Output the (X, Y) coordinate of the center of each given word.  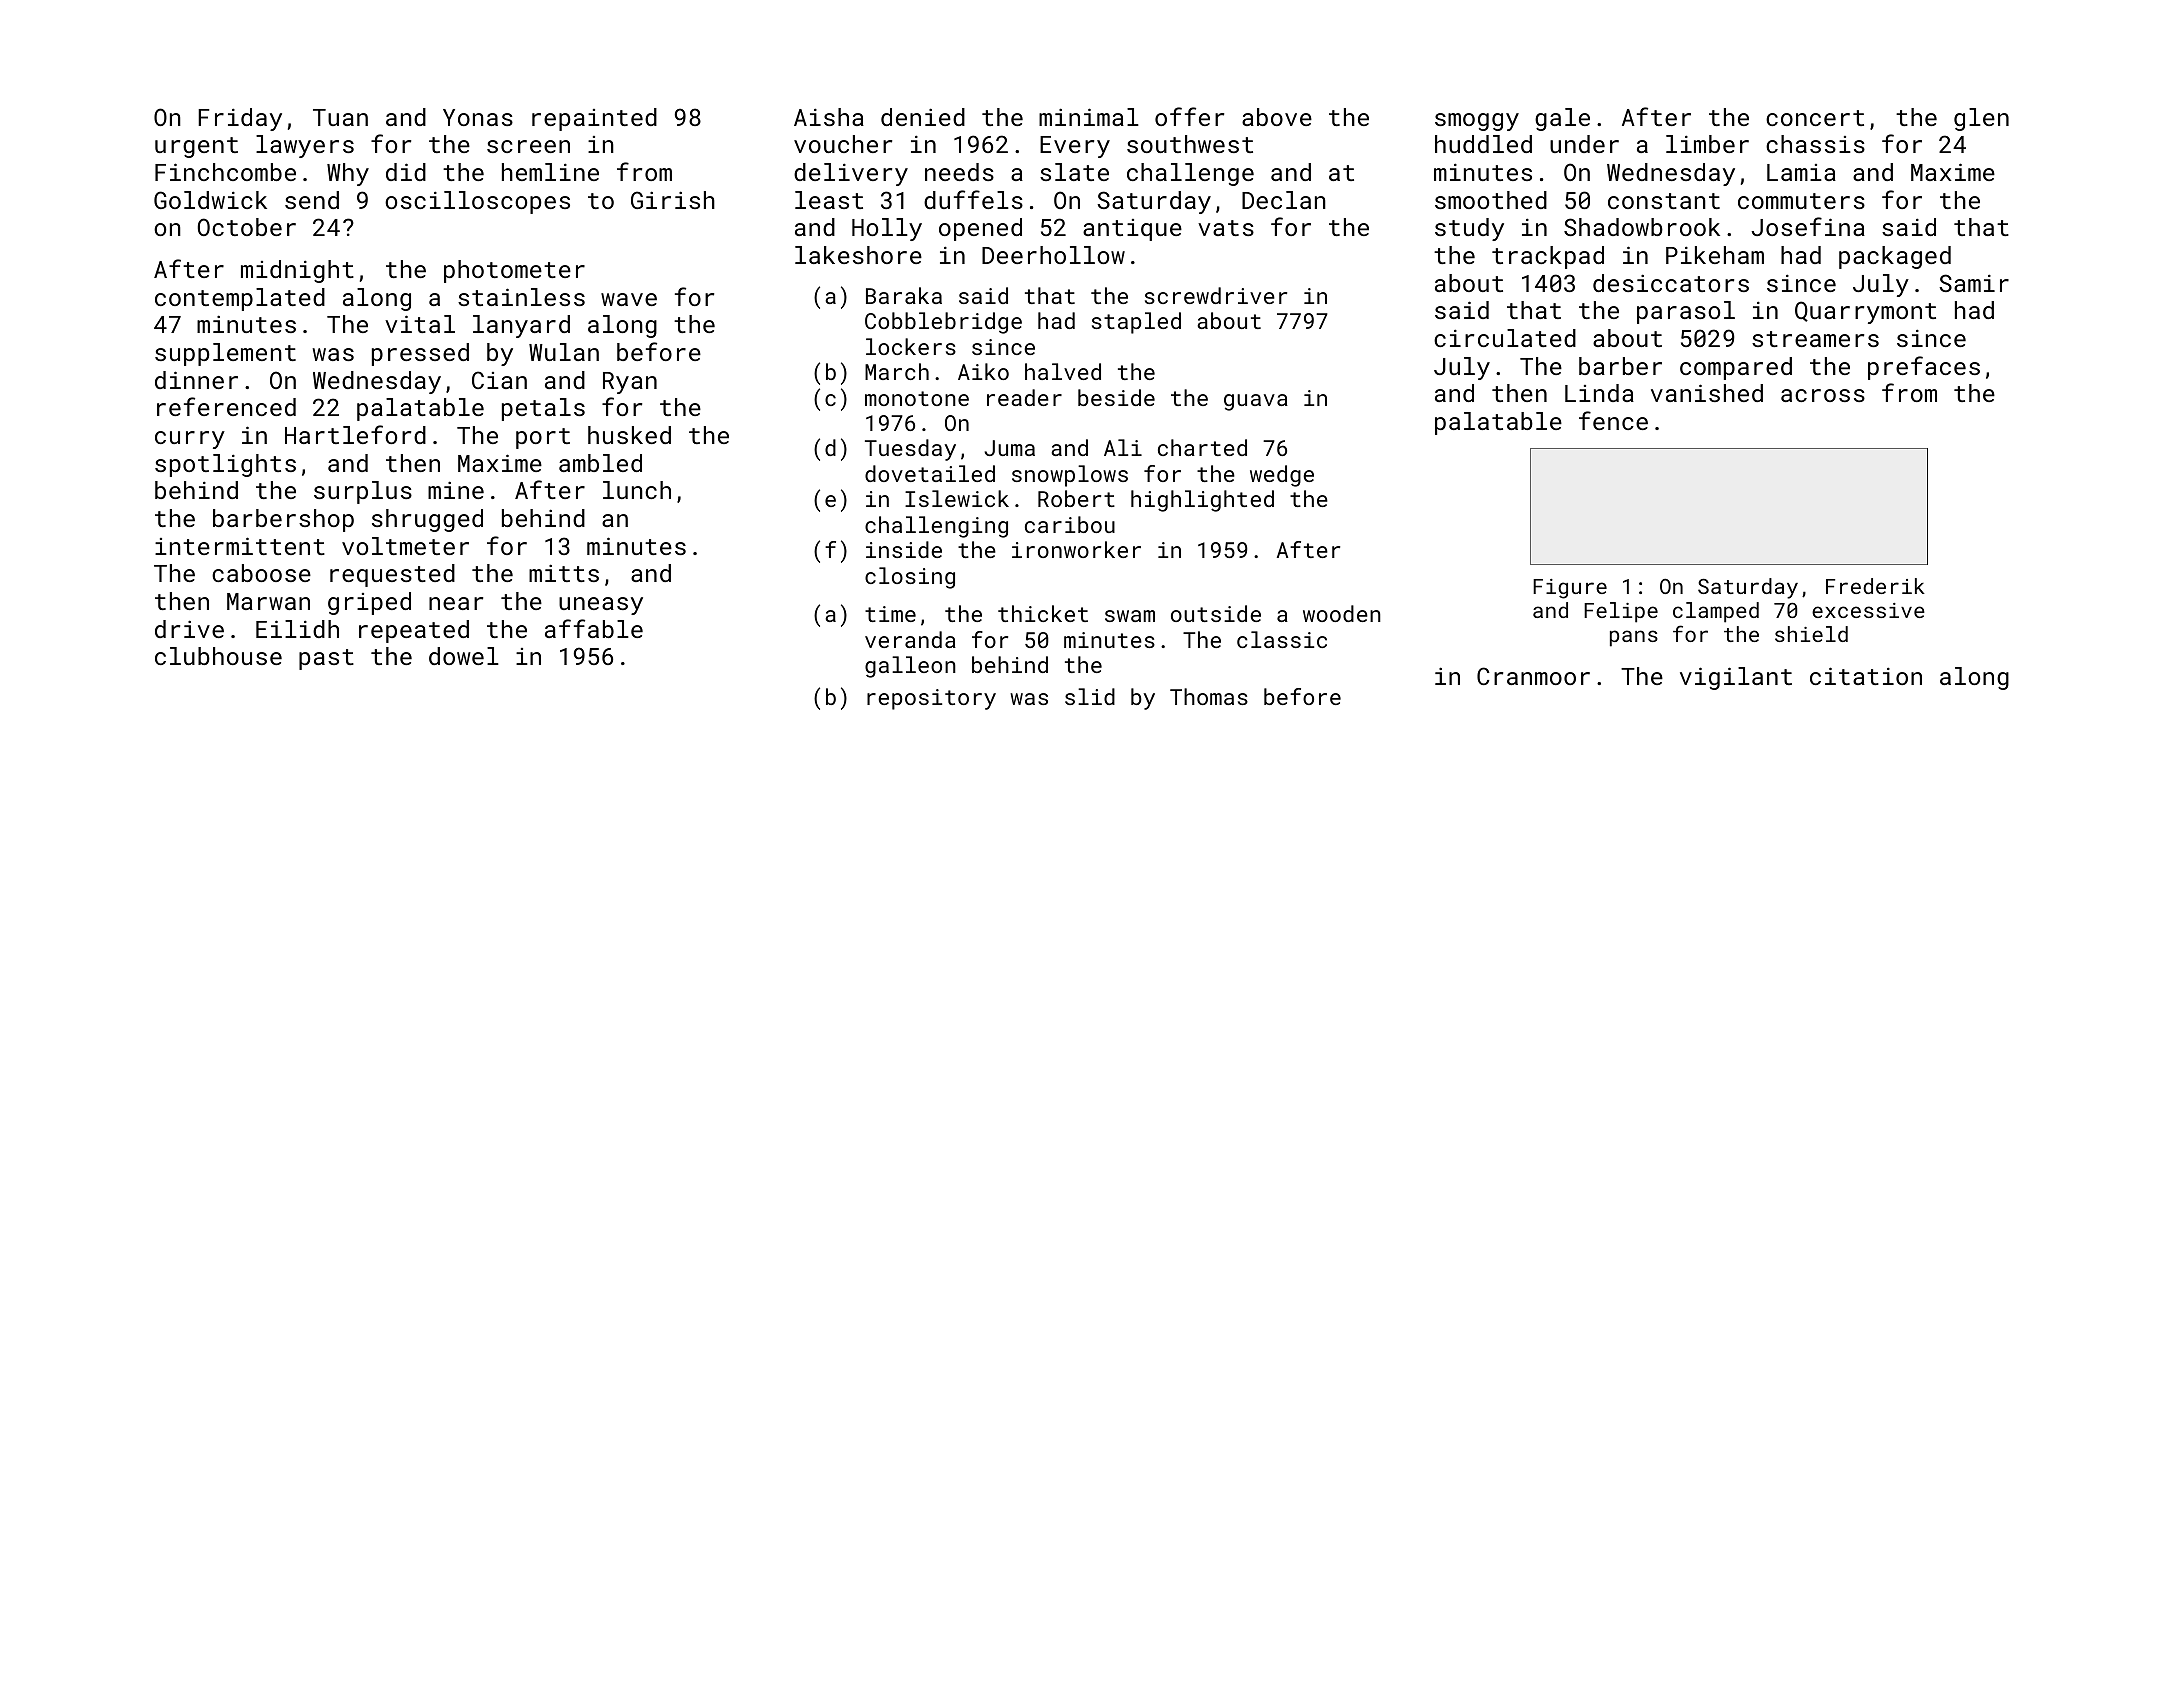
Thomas (1209, 696)
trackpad (1548, 257)
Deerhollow (1053, 255)
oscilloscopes (477, 202)
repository (931, 699)
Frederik (1875, 586)
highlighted (1202, 501)
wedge (1282, 476)
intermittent (240, 546)
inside (904, 549)
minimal (1089, 117)
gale (1562, 119)
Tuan (340, 117)
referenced (226, 406)
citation (1866, 676)
